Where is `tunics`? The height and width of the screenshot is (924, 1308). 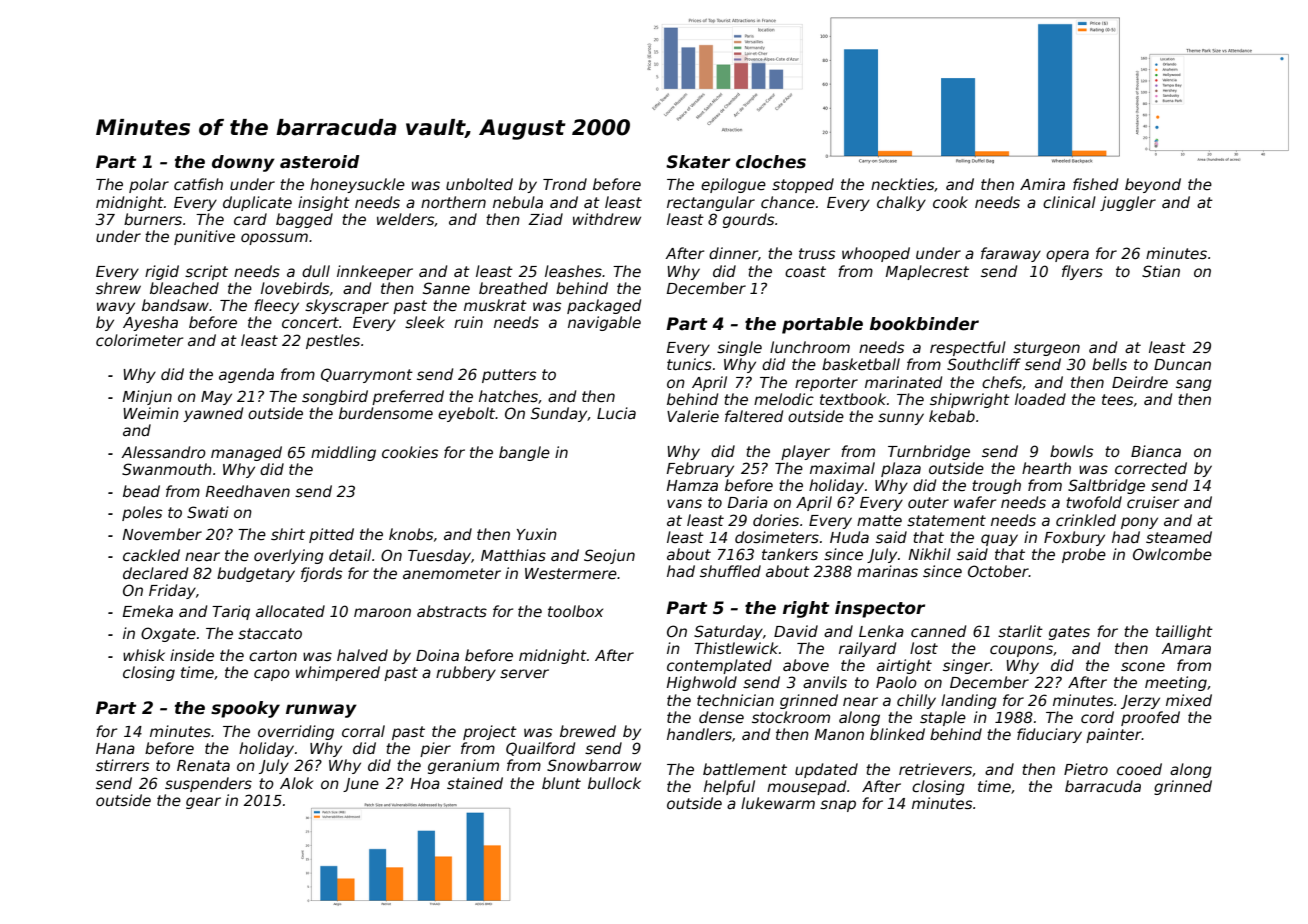
tunics is located at coordinates (689, 364).
